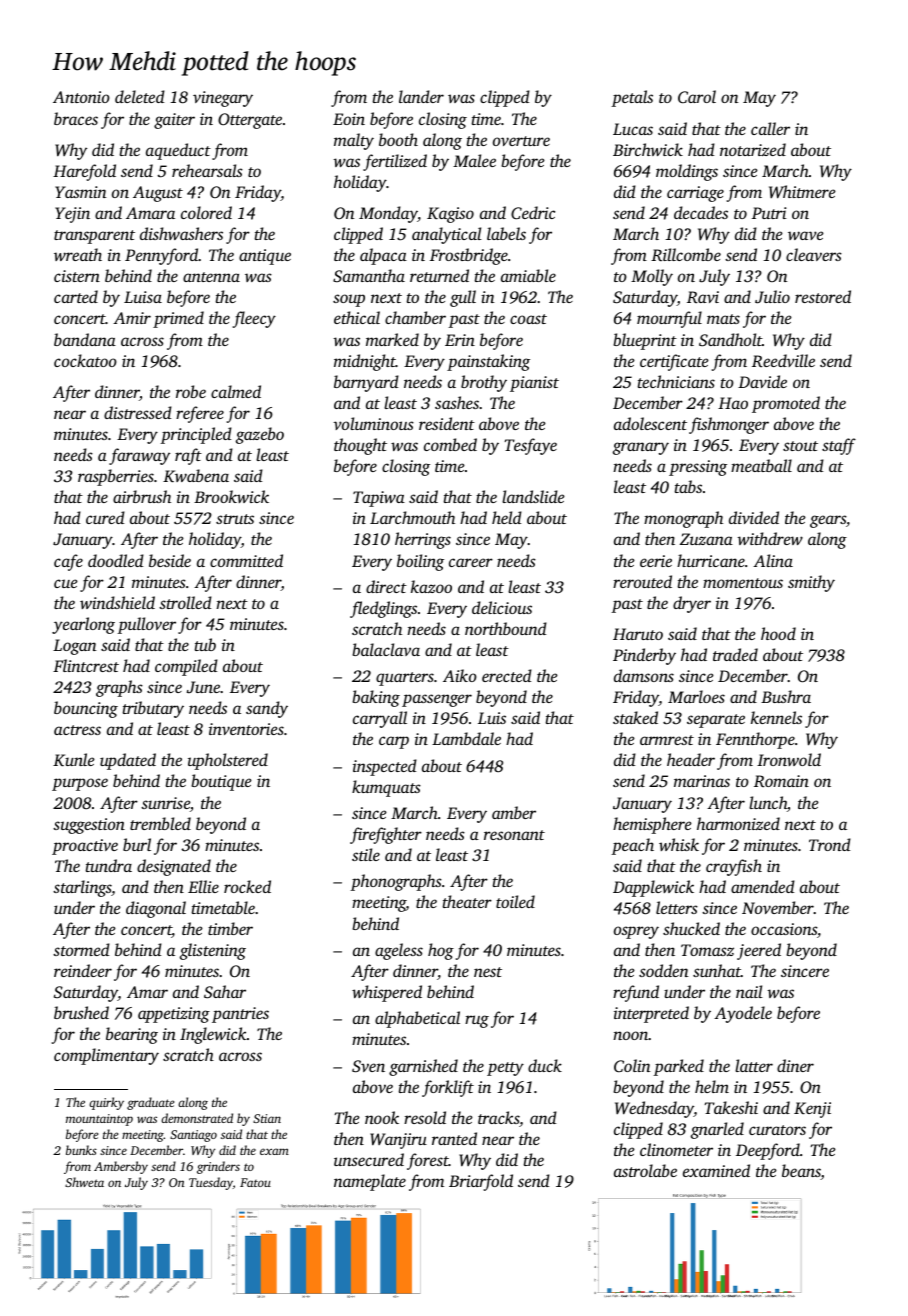 The width and height of the screenshot is (908, 1316). What do you see at coordinates (260, 435) in the screenshot?
I see `gazebo` at bounding box center [260, 435].
